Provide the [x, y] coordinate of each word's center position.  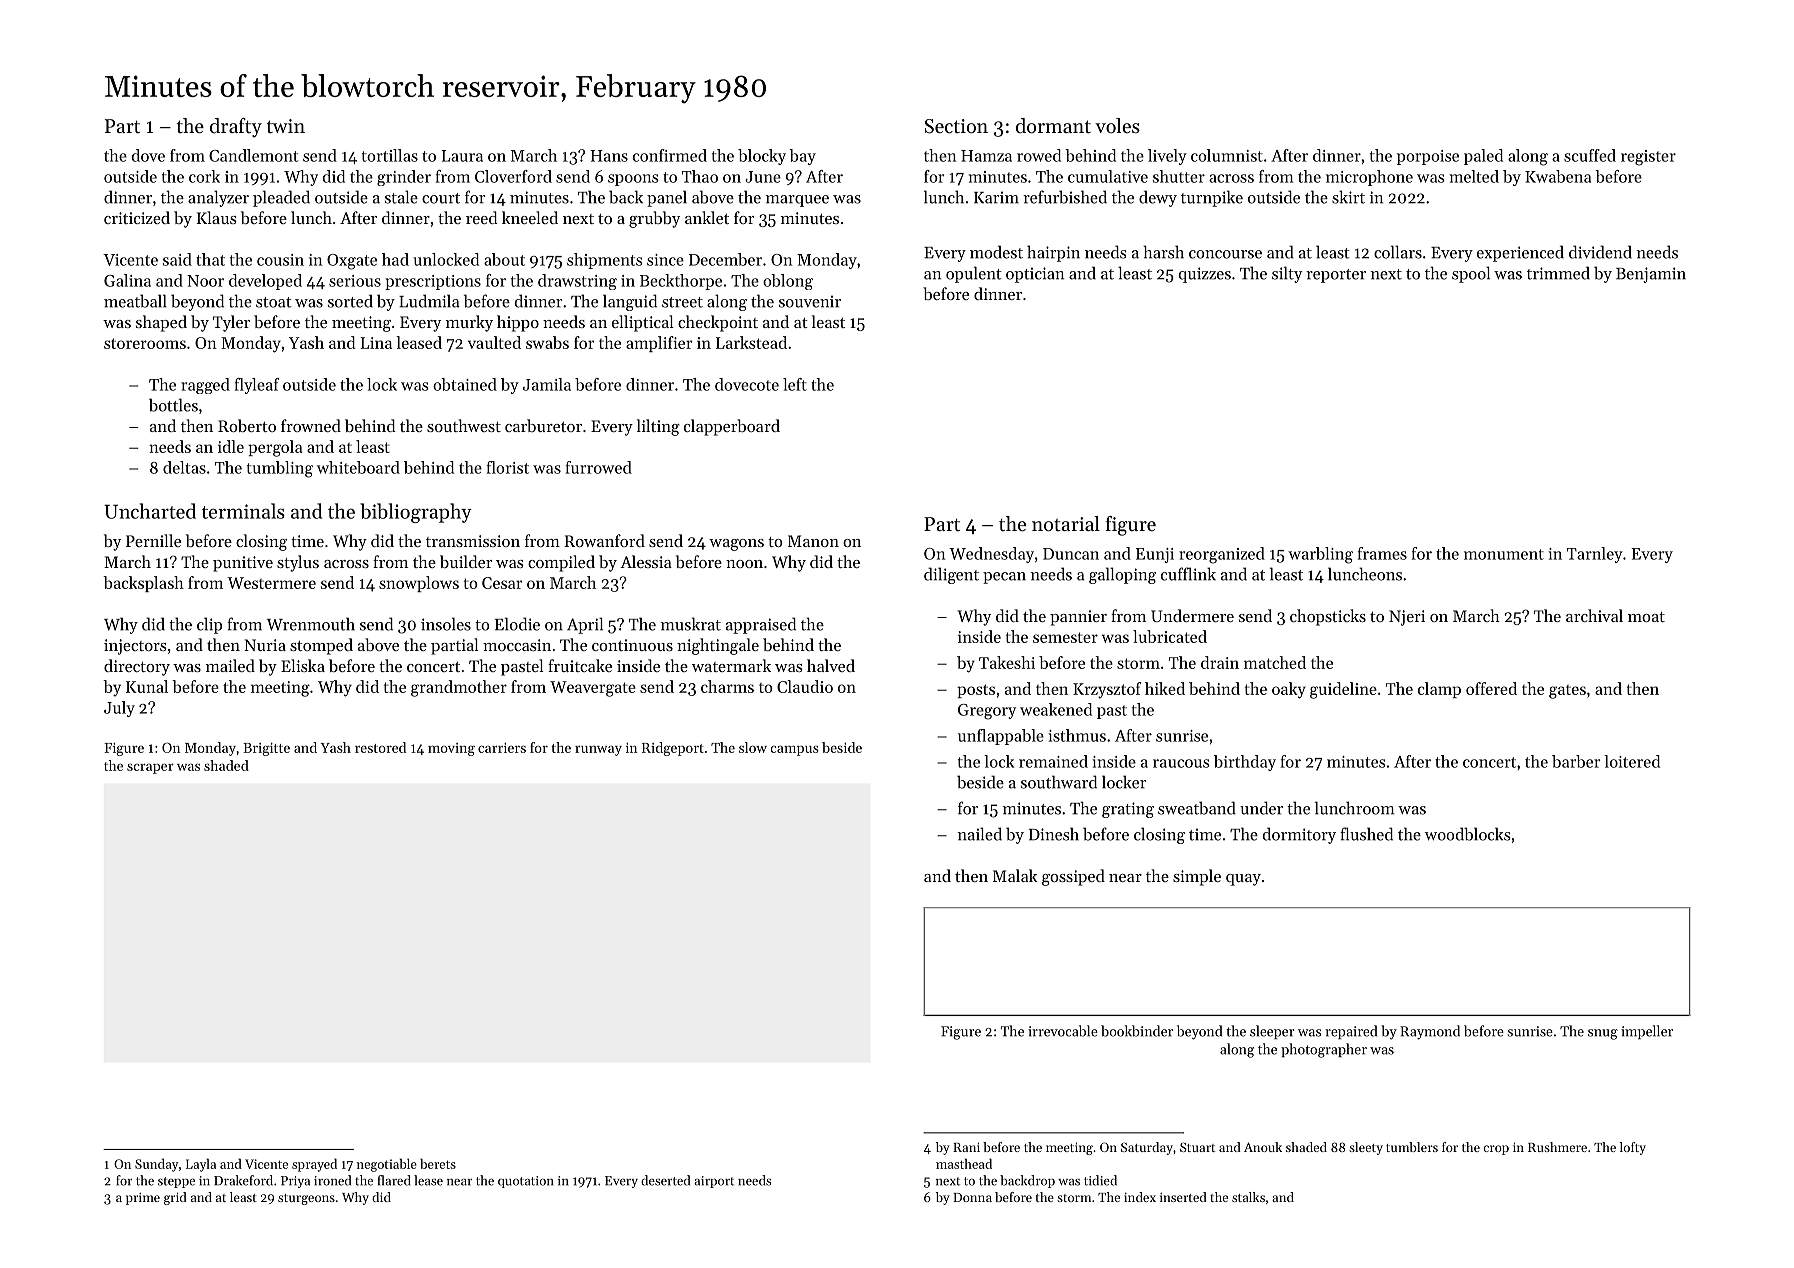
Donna [972, 1197]
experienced [1520, 253]
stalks [1248, 1197]
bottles [173, 405]
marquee [797, 201]
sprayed [314, 1165]
